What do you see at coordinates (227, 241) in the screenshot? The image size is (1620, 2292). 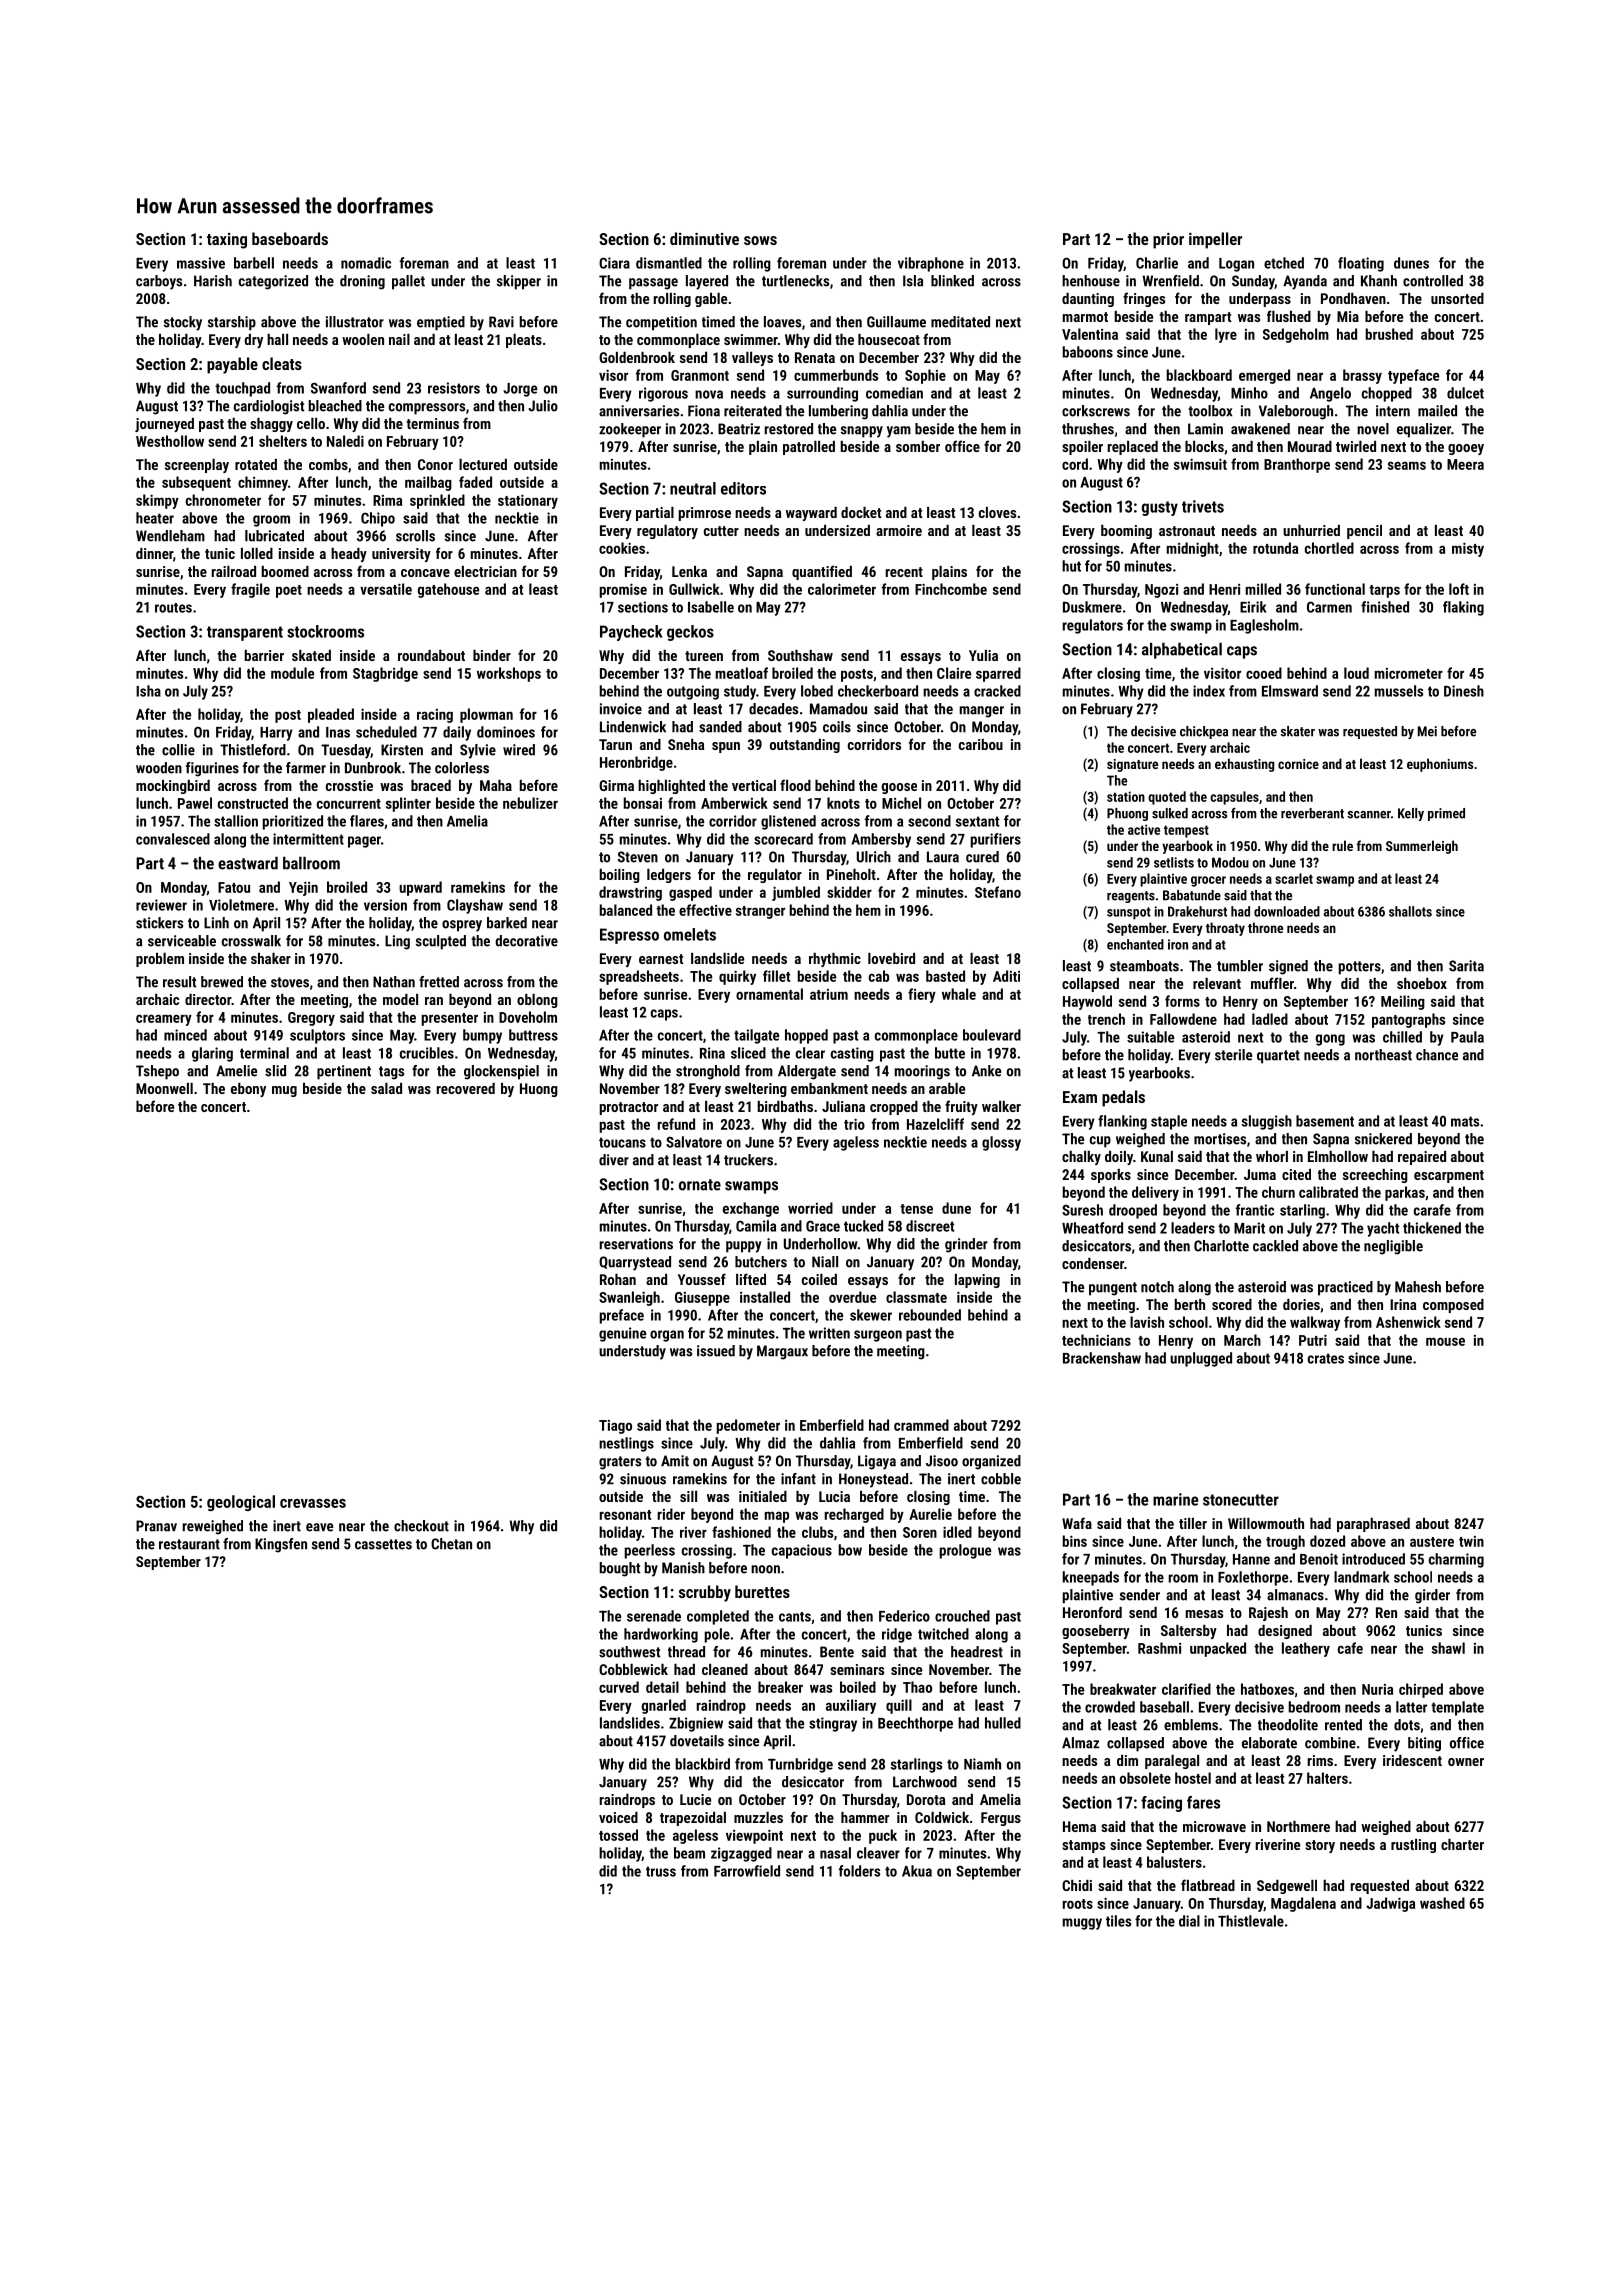 I see `taxing` at bounding box center [227, 241].
